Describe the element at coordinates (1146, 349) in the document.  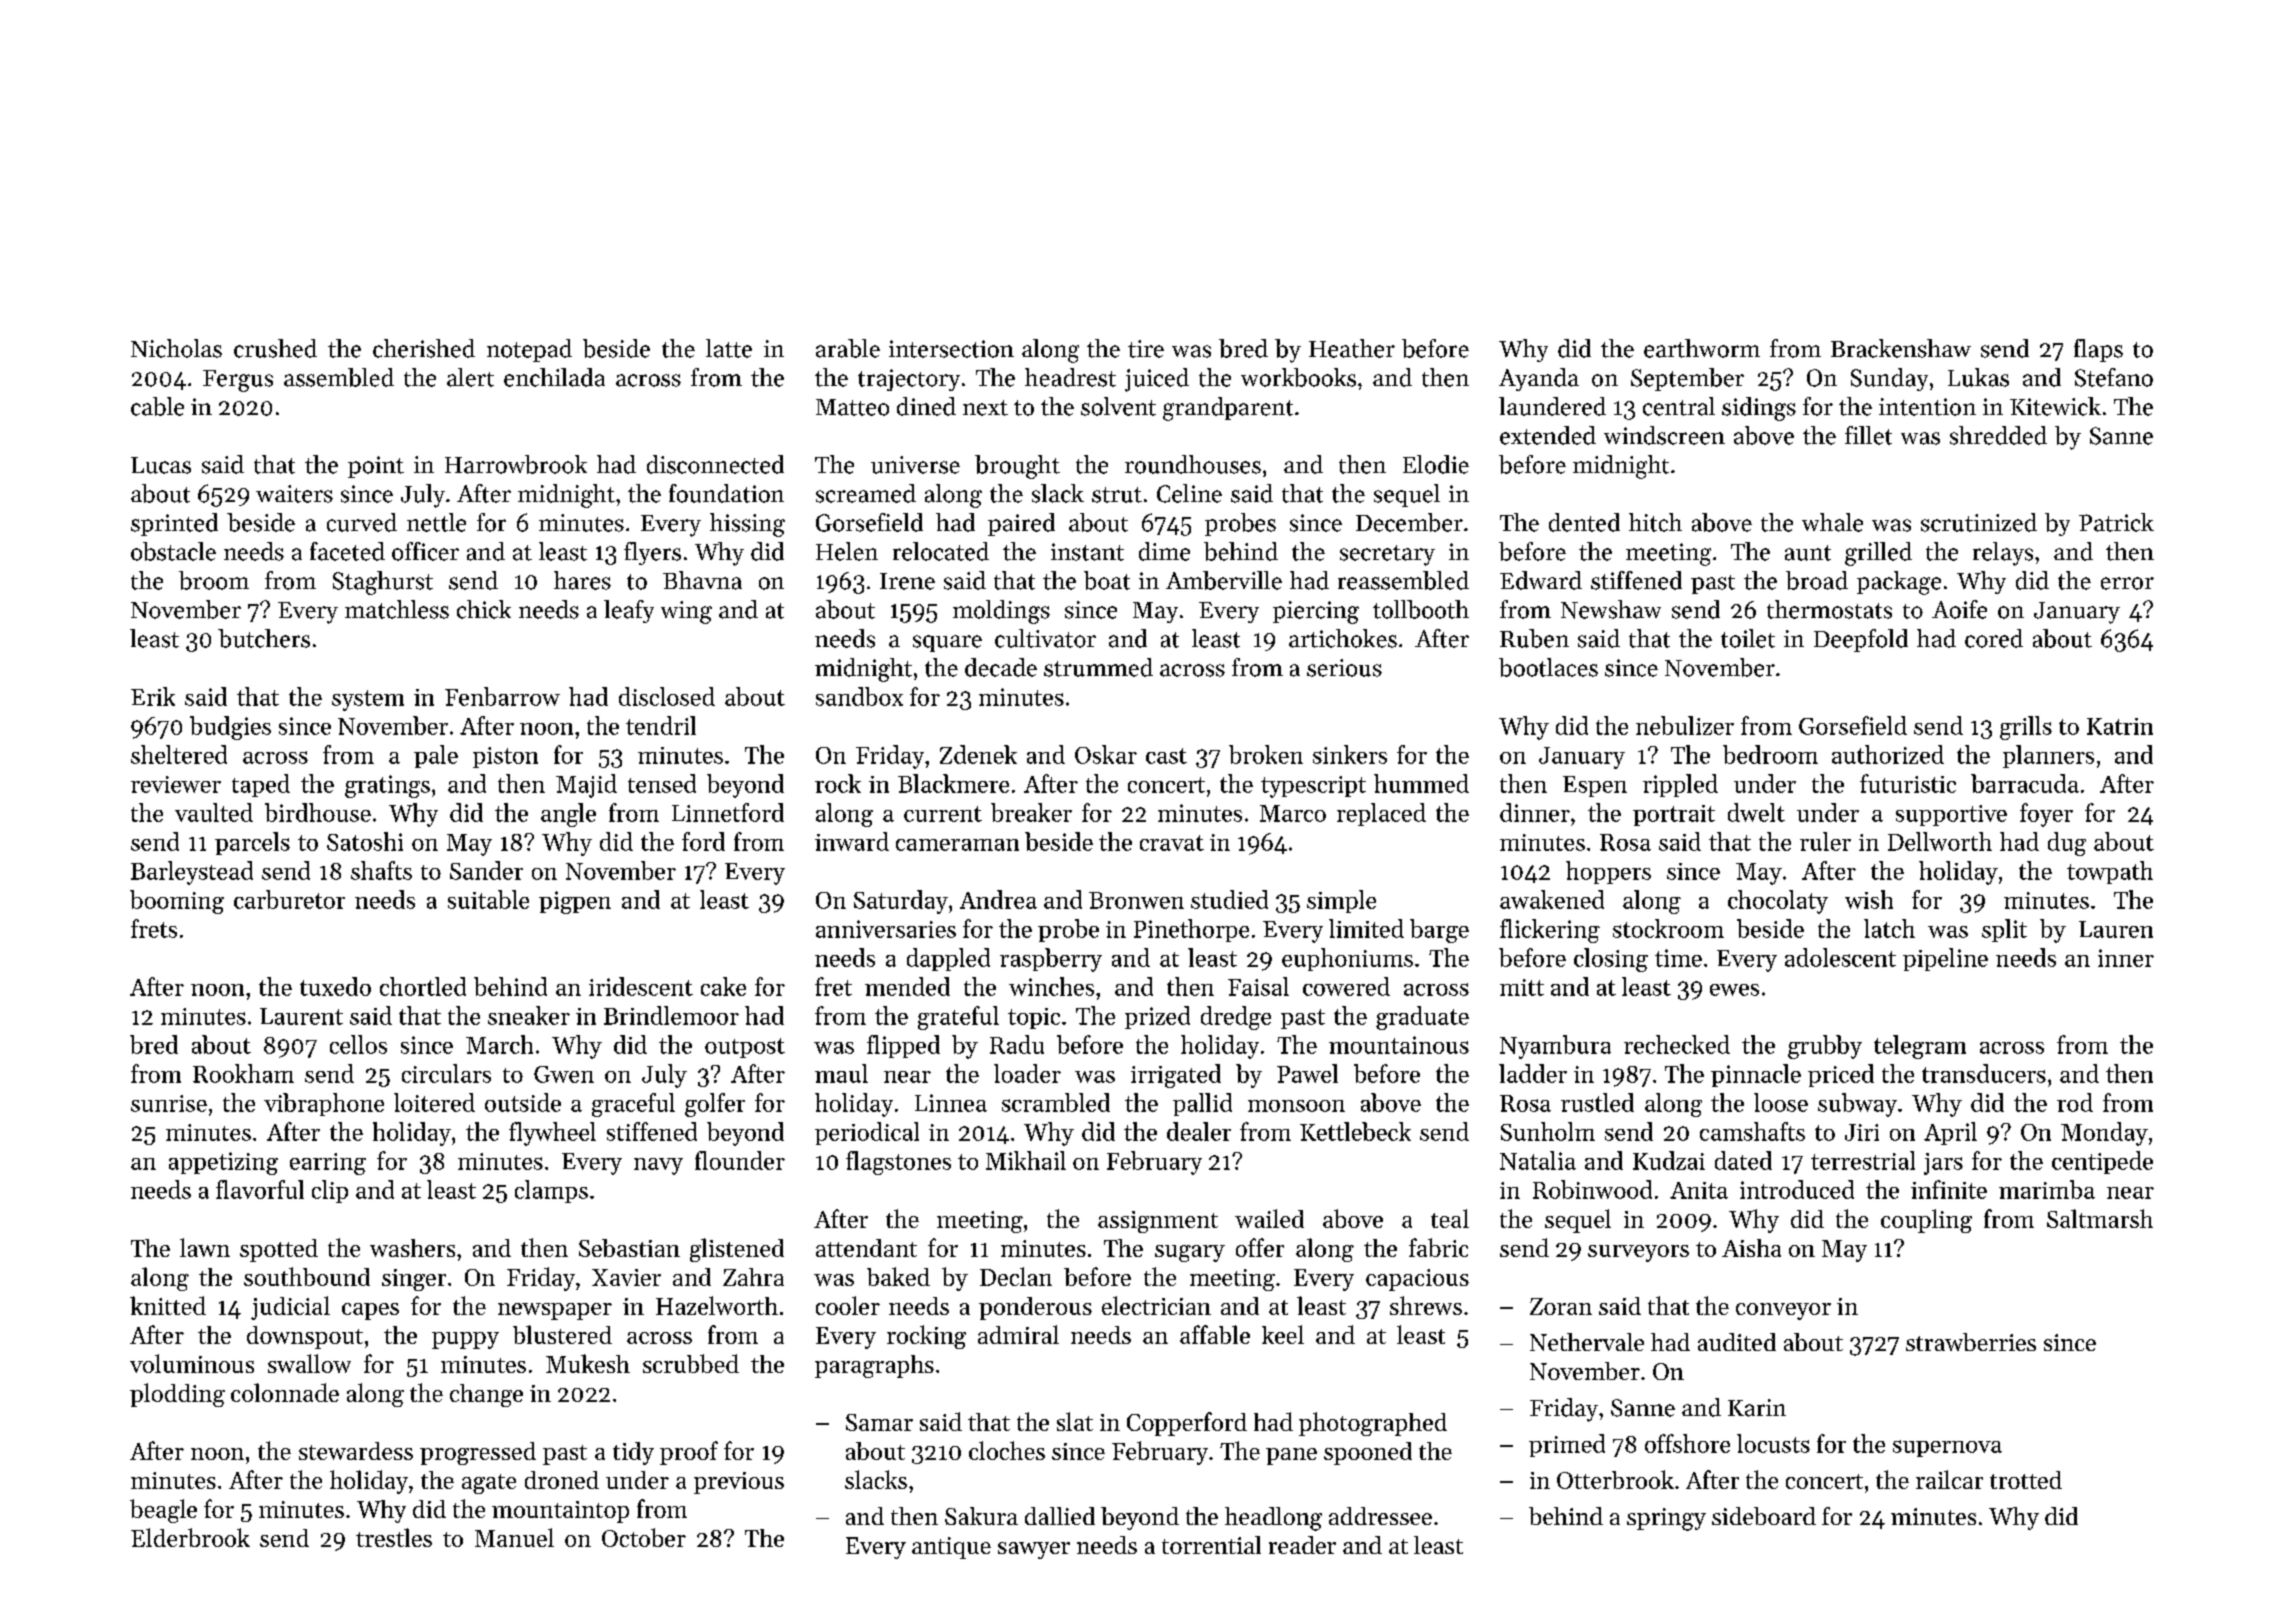
I see `tire` at that location.
